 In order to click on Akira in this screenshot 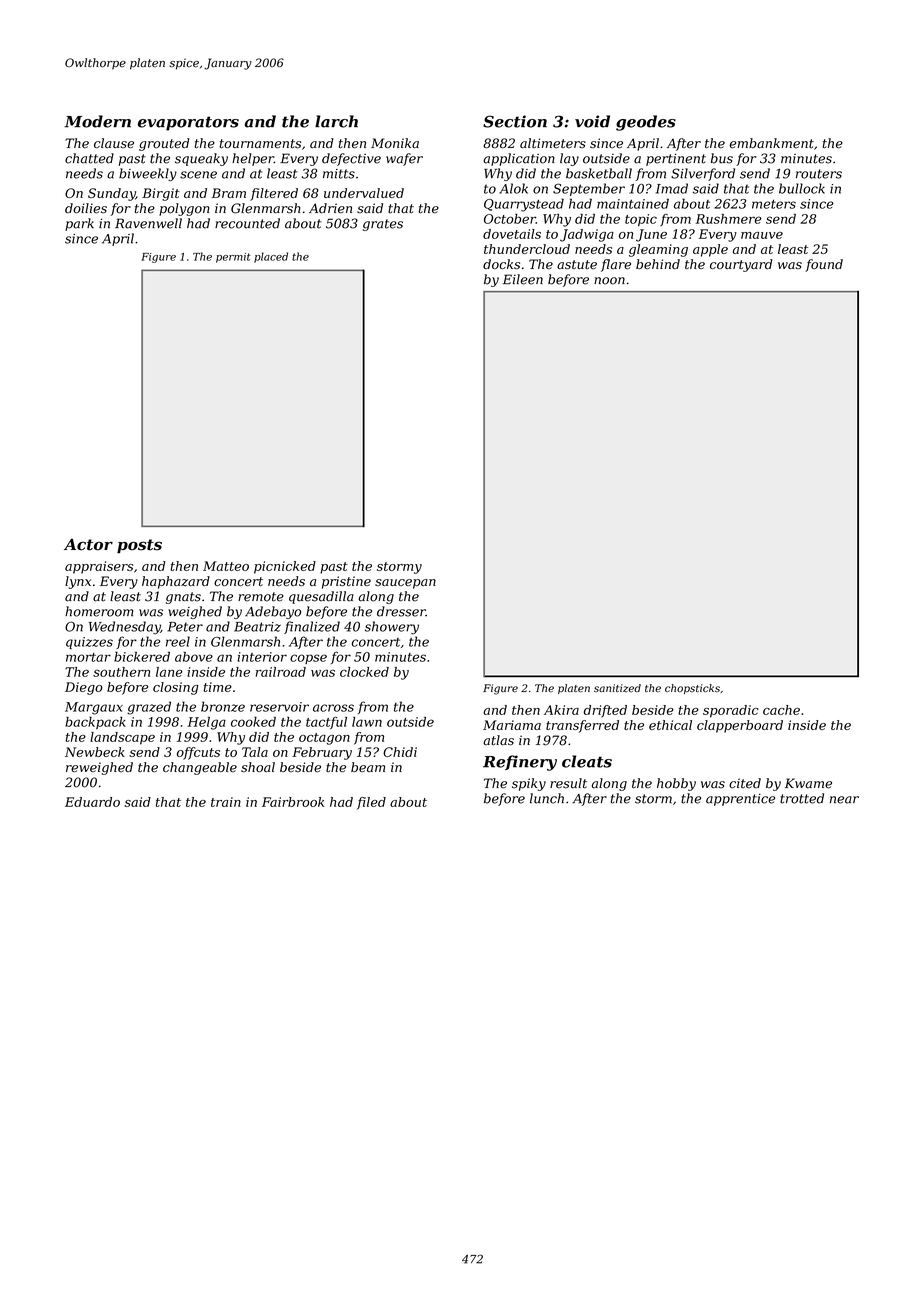, I will do `click(561, 710)`.
